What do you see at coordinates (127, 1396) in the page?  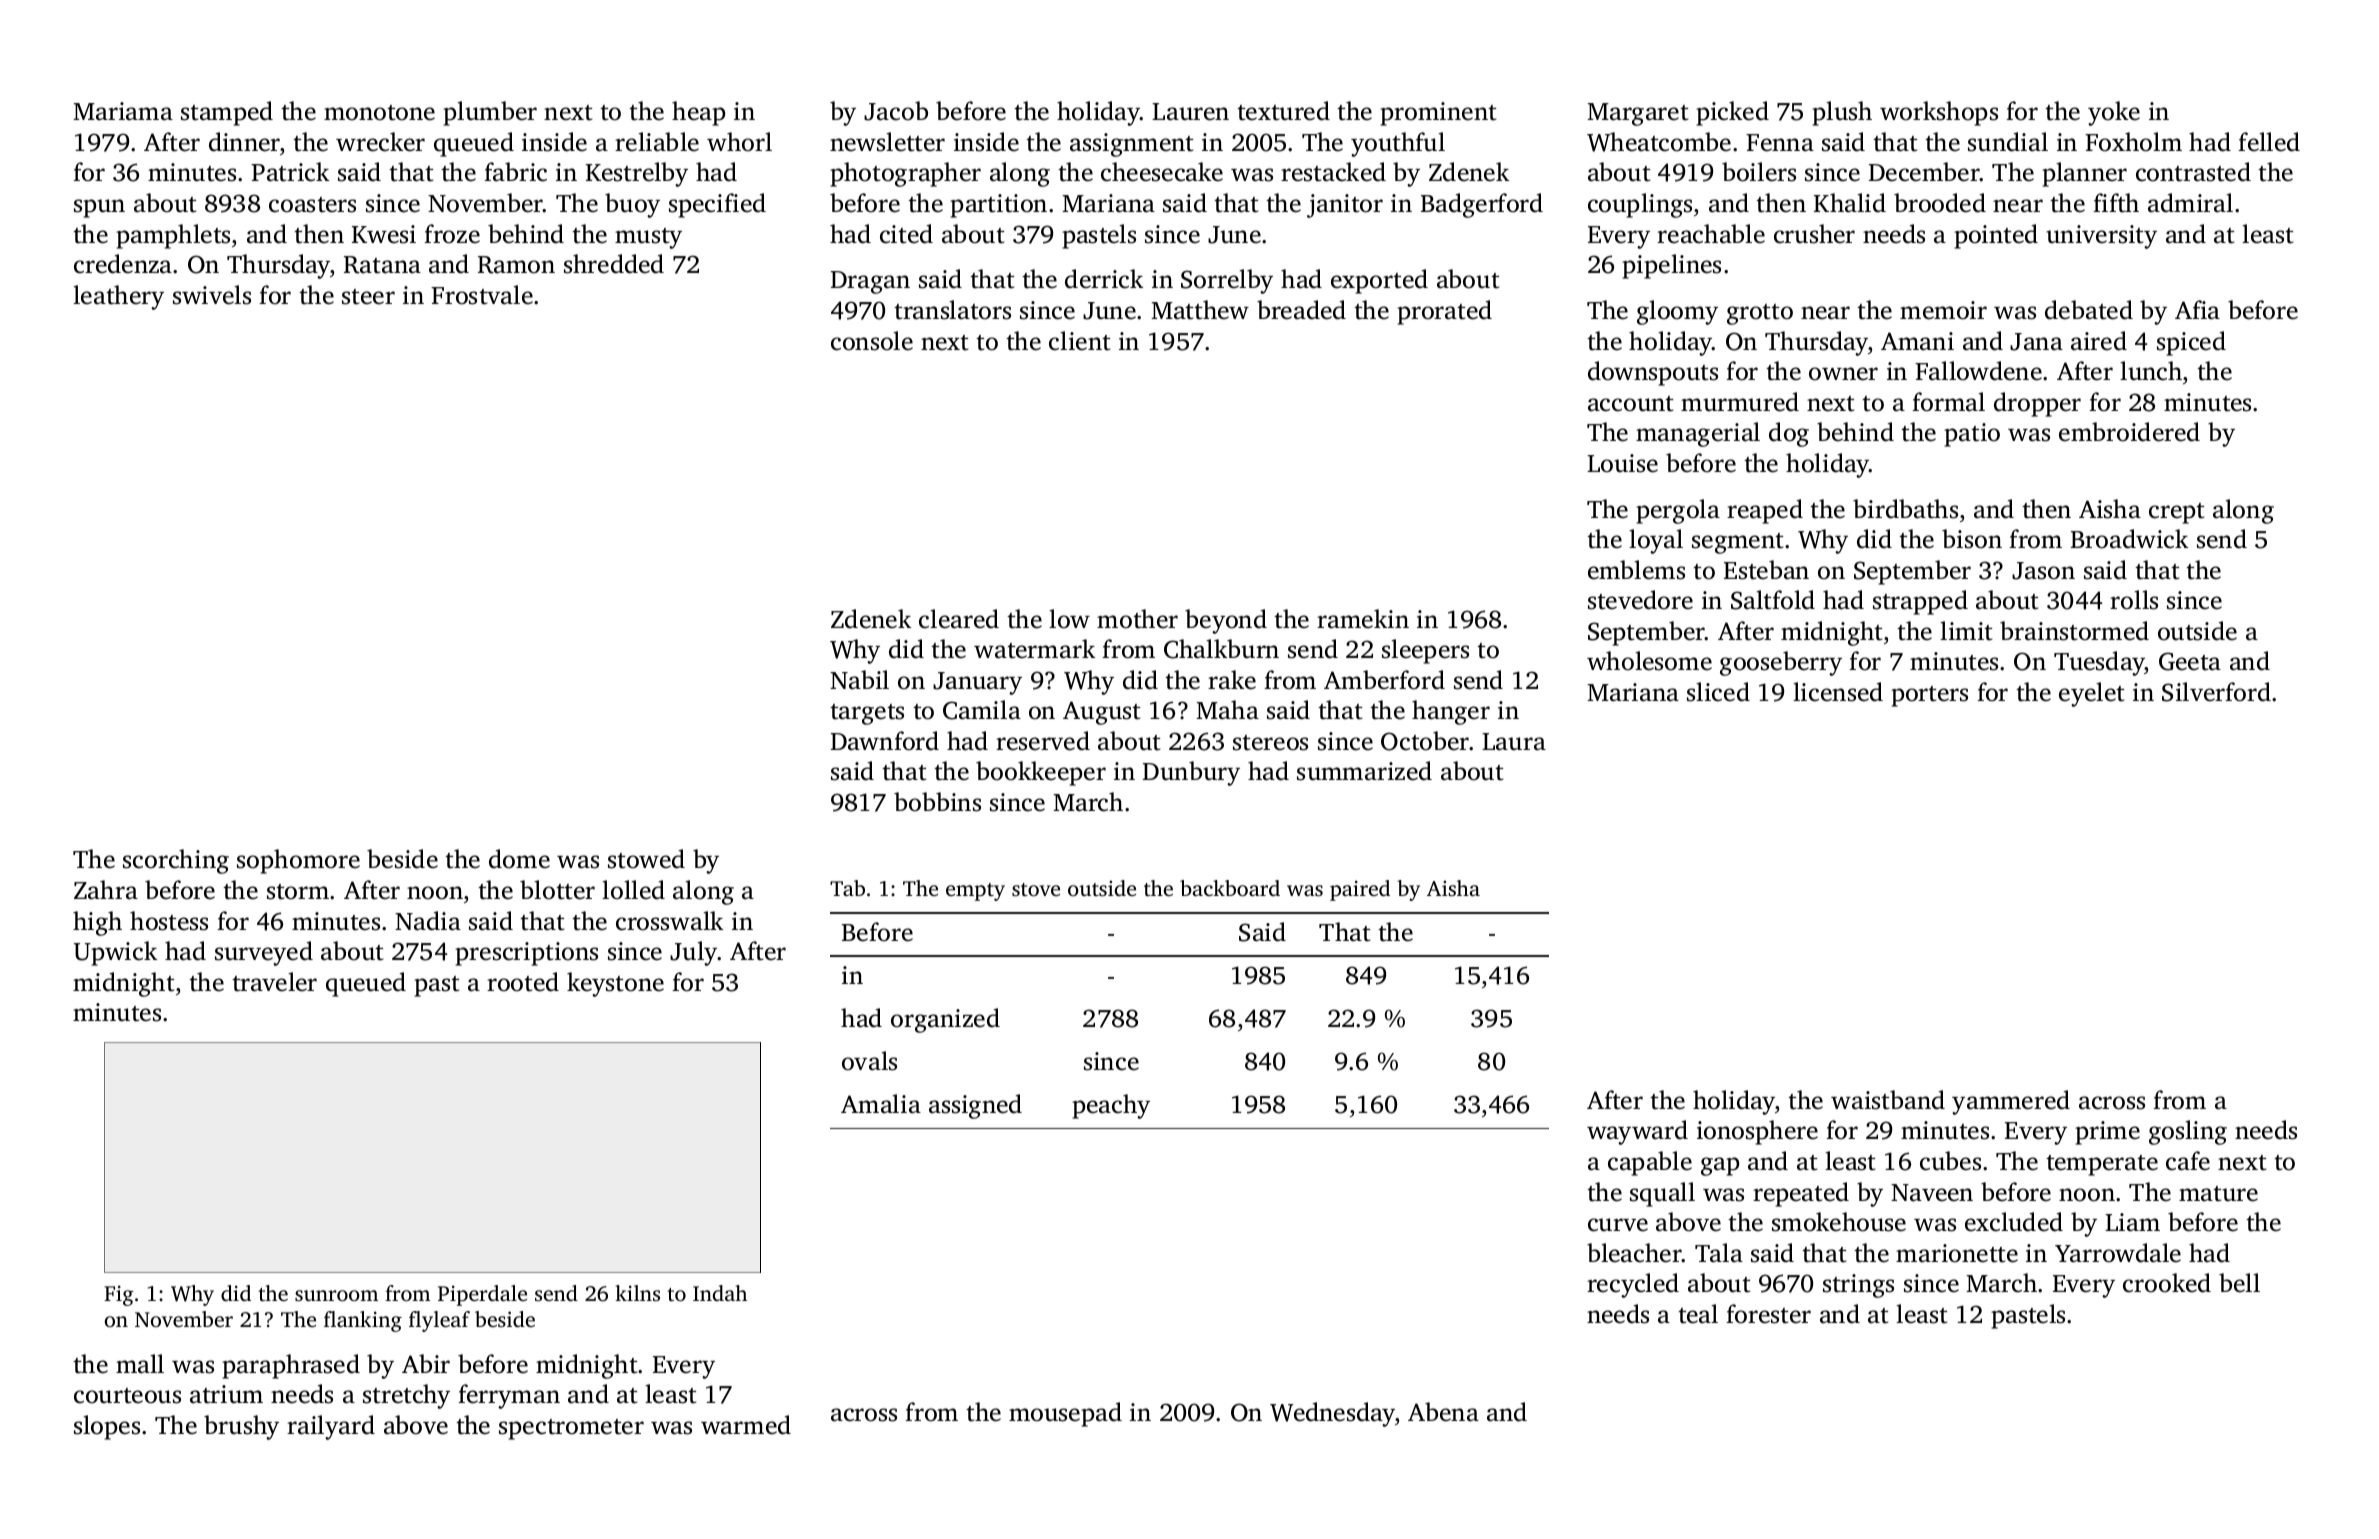 I see `courteous` at bounding box center [127, 1396].
